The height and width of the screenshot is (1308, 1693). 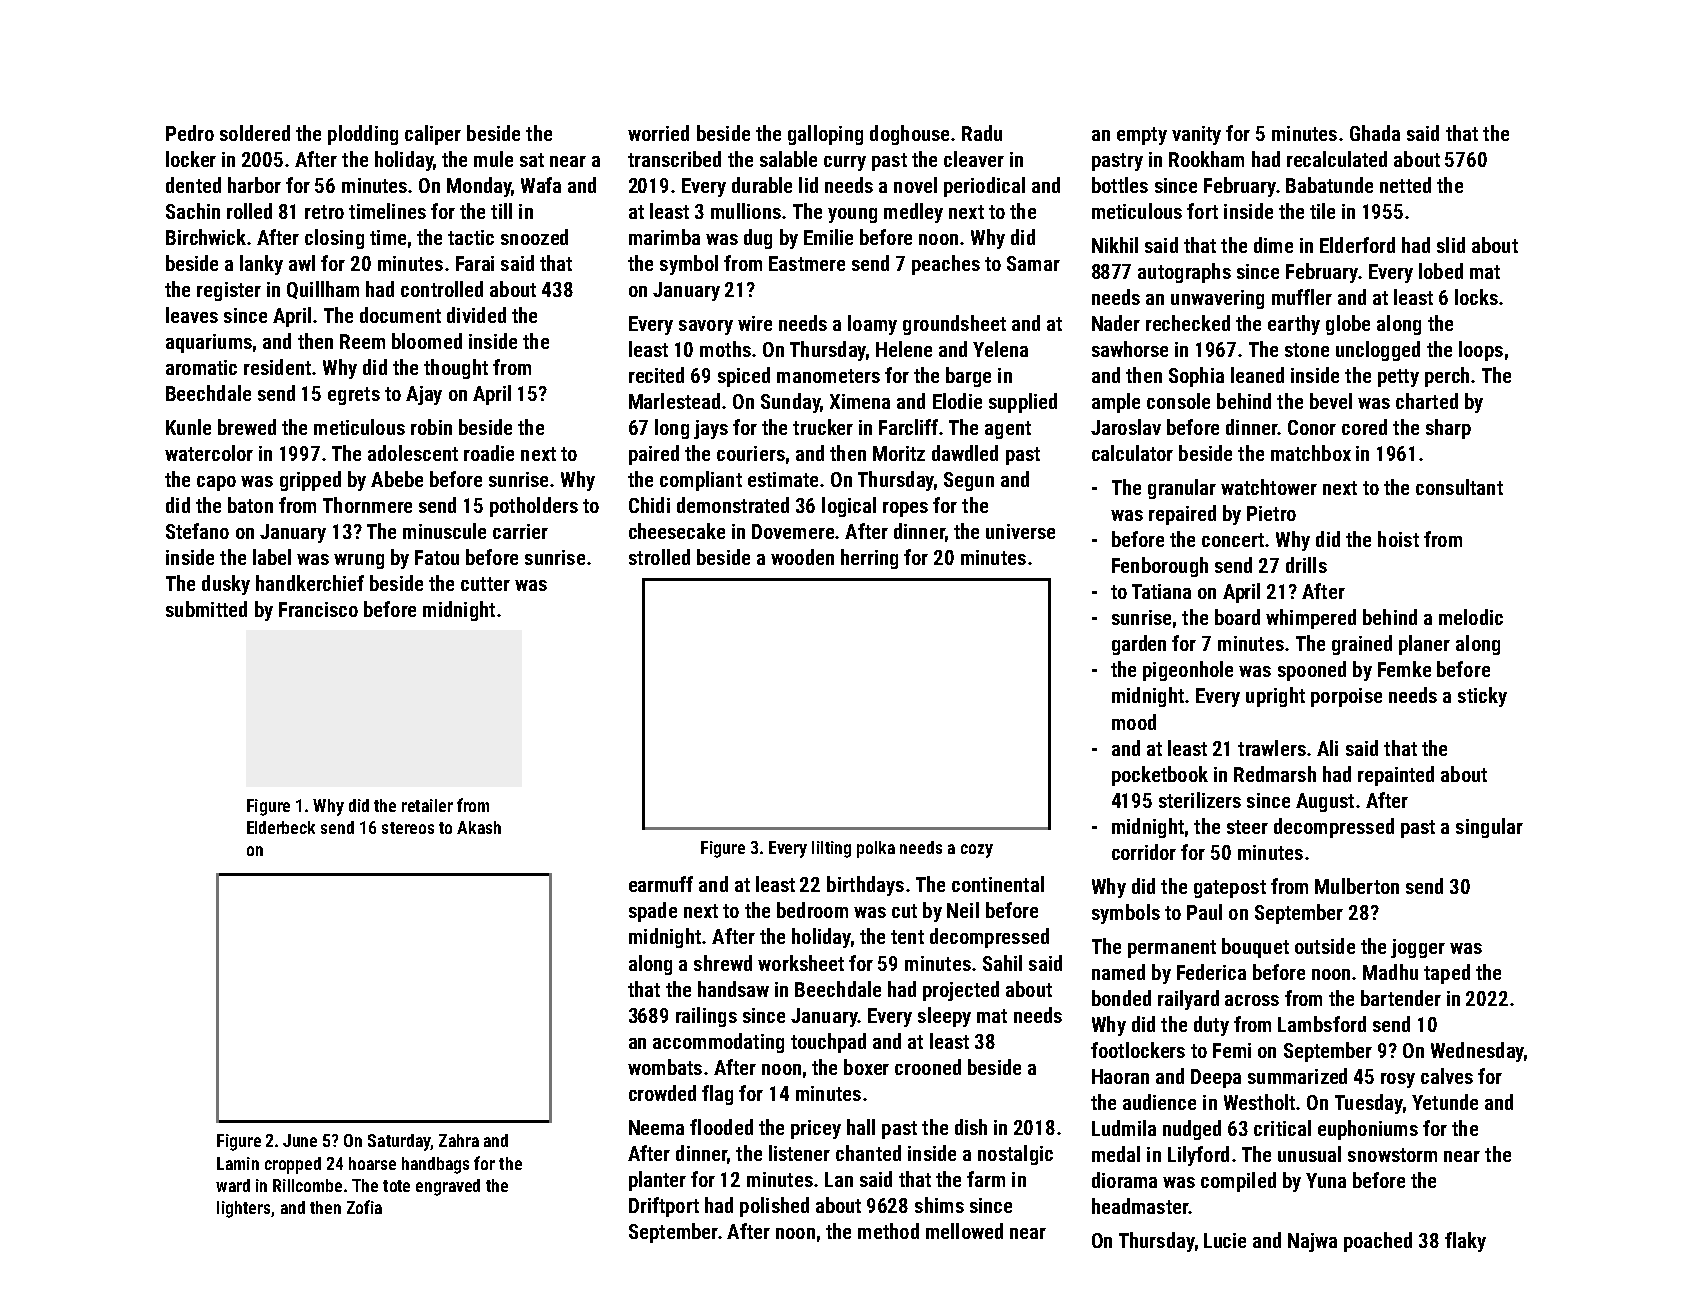 What do you see at coordinates (913, 213) in the screenshot?
I see `medley` at bounding box center [913, 213].
